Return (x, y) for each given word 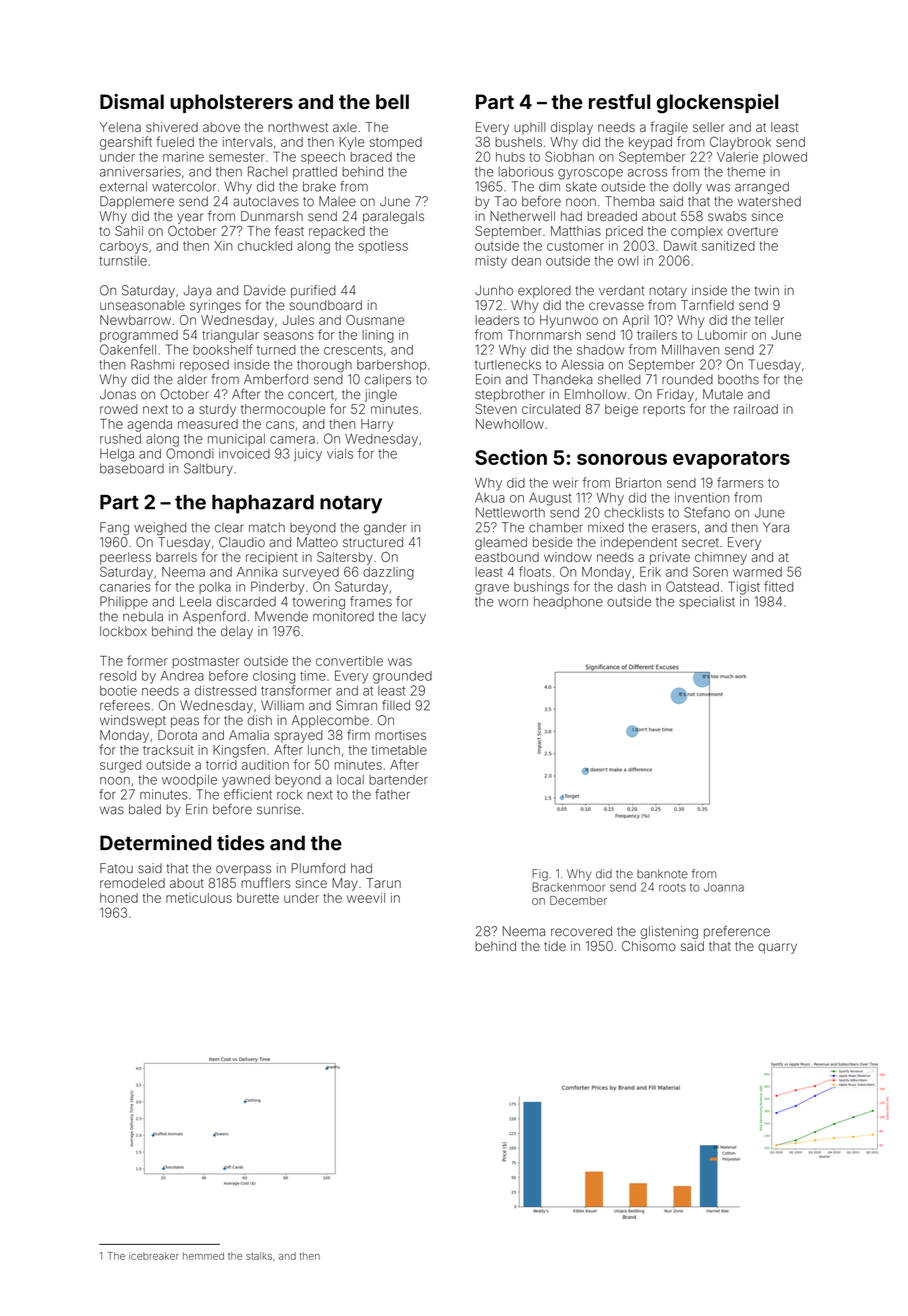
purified (313, 291)
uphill (529, 128)
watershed (769, 201)
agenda (149, 425)
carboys (124, 247)
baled (145, 809)
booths (738, 379)
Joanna (724, 887)
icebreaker (154, 1256)
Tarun (383, 883)
